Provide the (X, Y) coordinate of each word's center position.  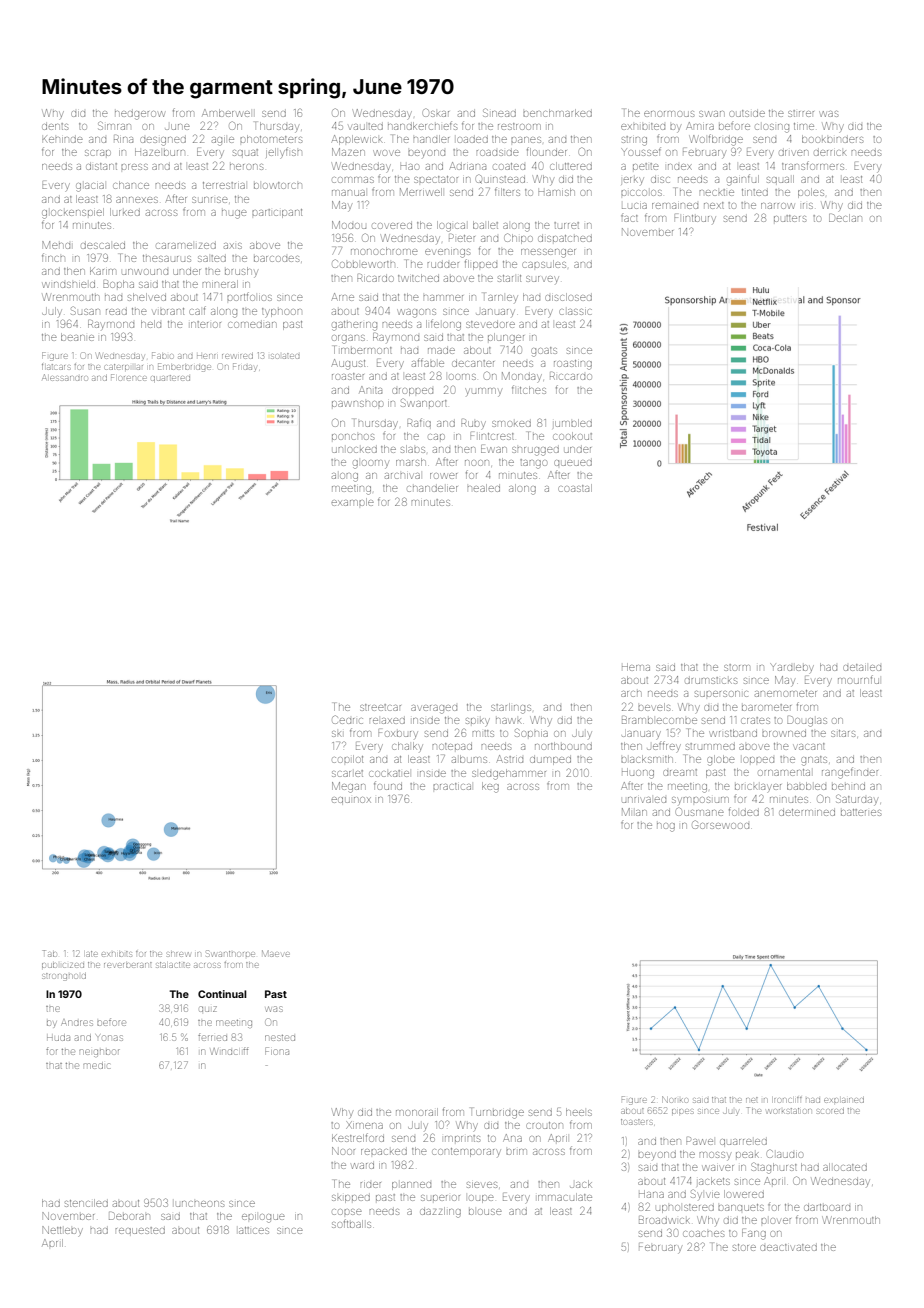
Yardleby (792, 668)
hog (666, 827)
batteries (861, 812)
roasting (573, 365)
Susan (85, 310)
